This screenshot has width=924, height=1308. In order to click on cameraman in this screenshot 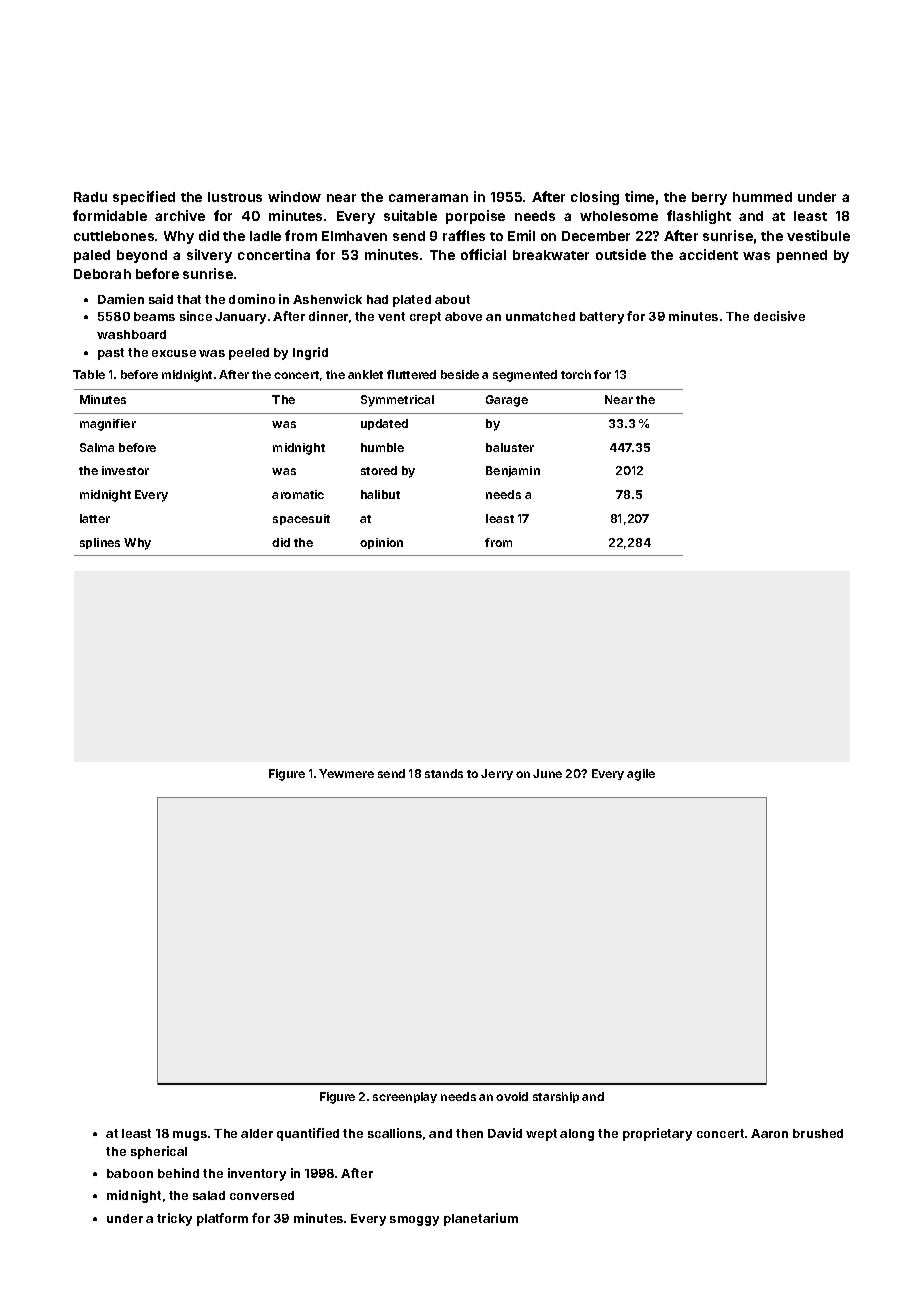, I will do `click(428, 198)`.
